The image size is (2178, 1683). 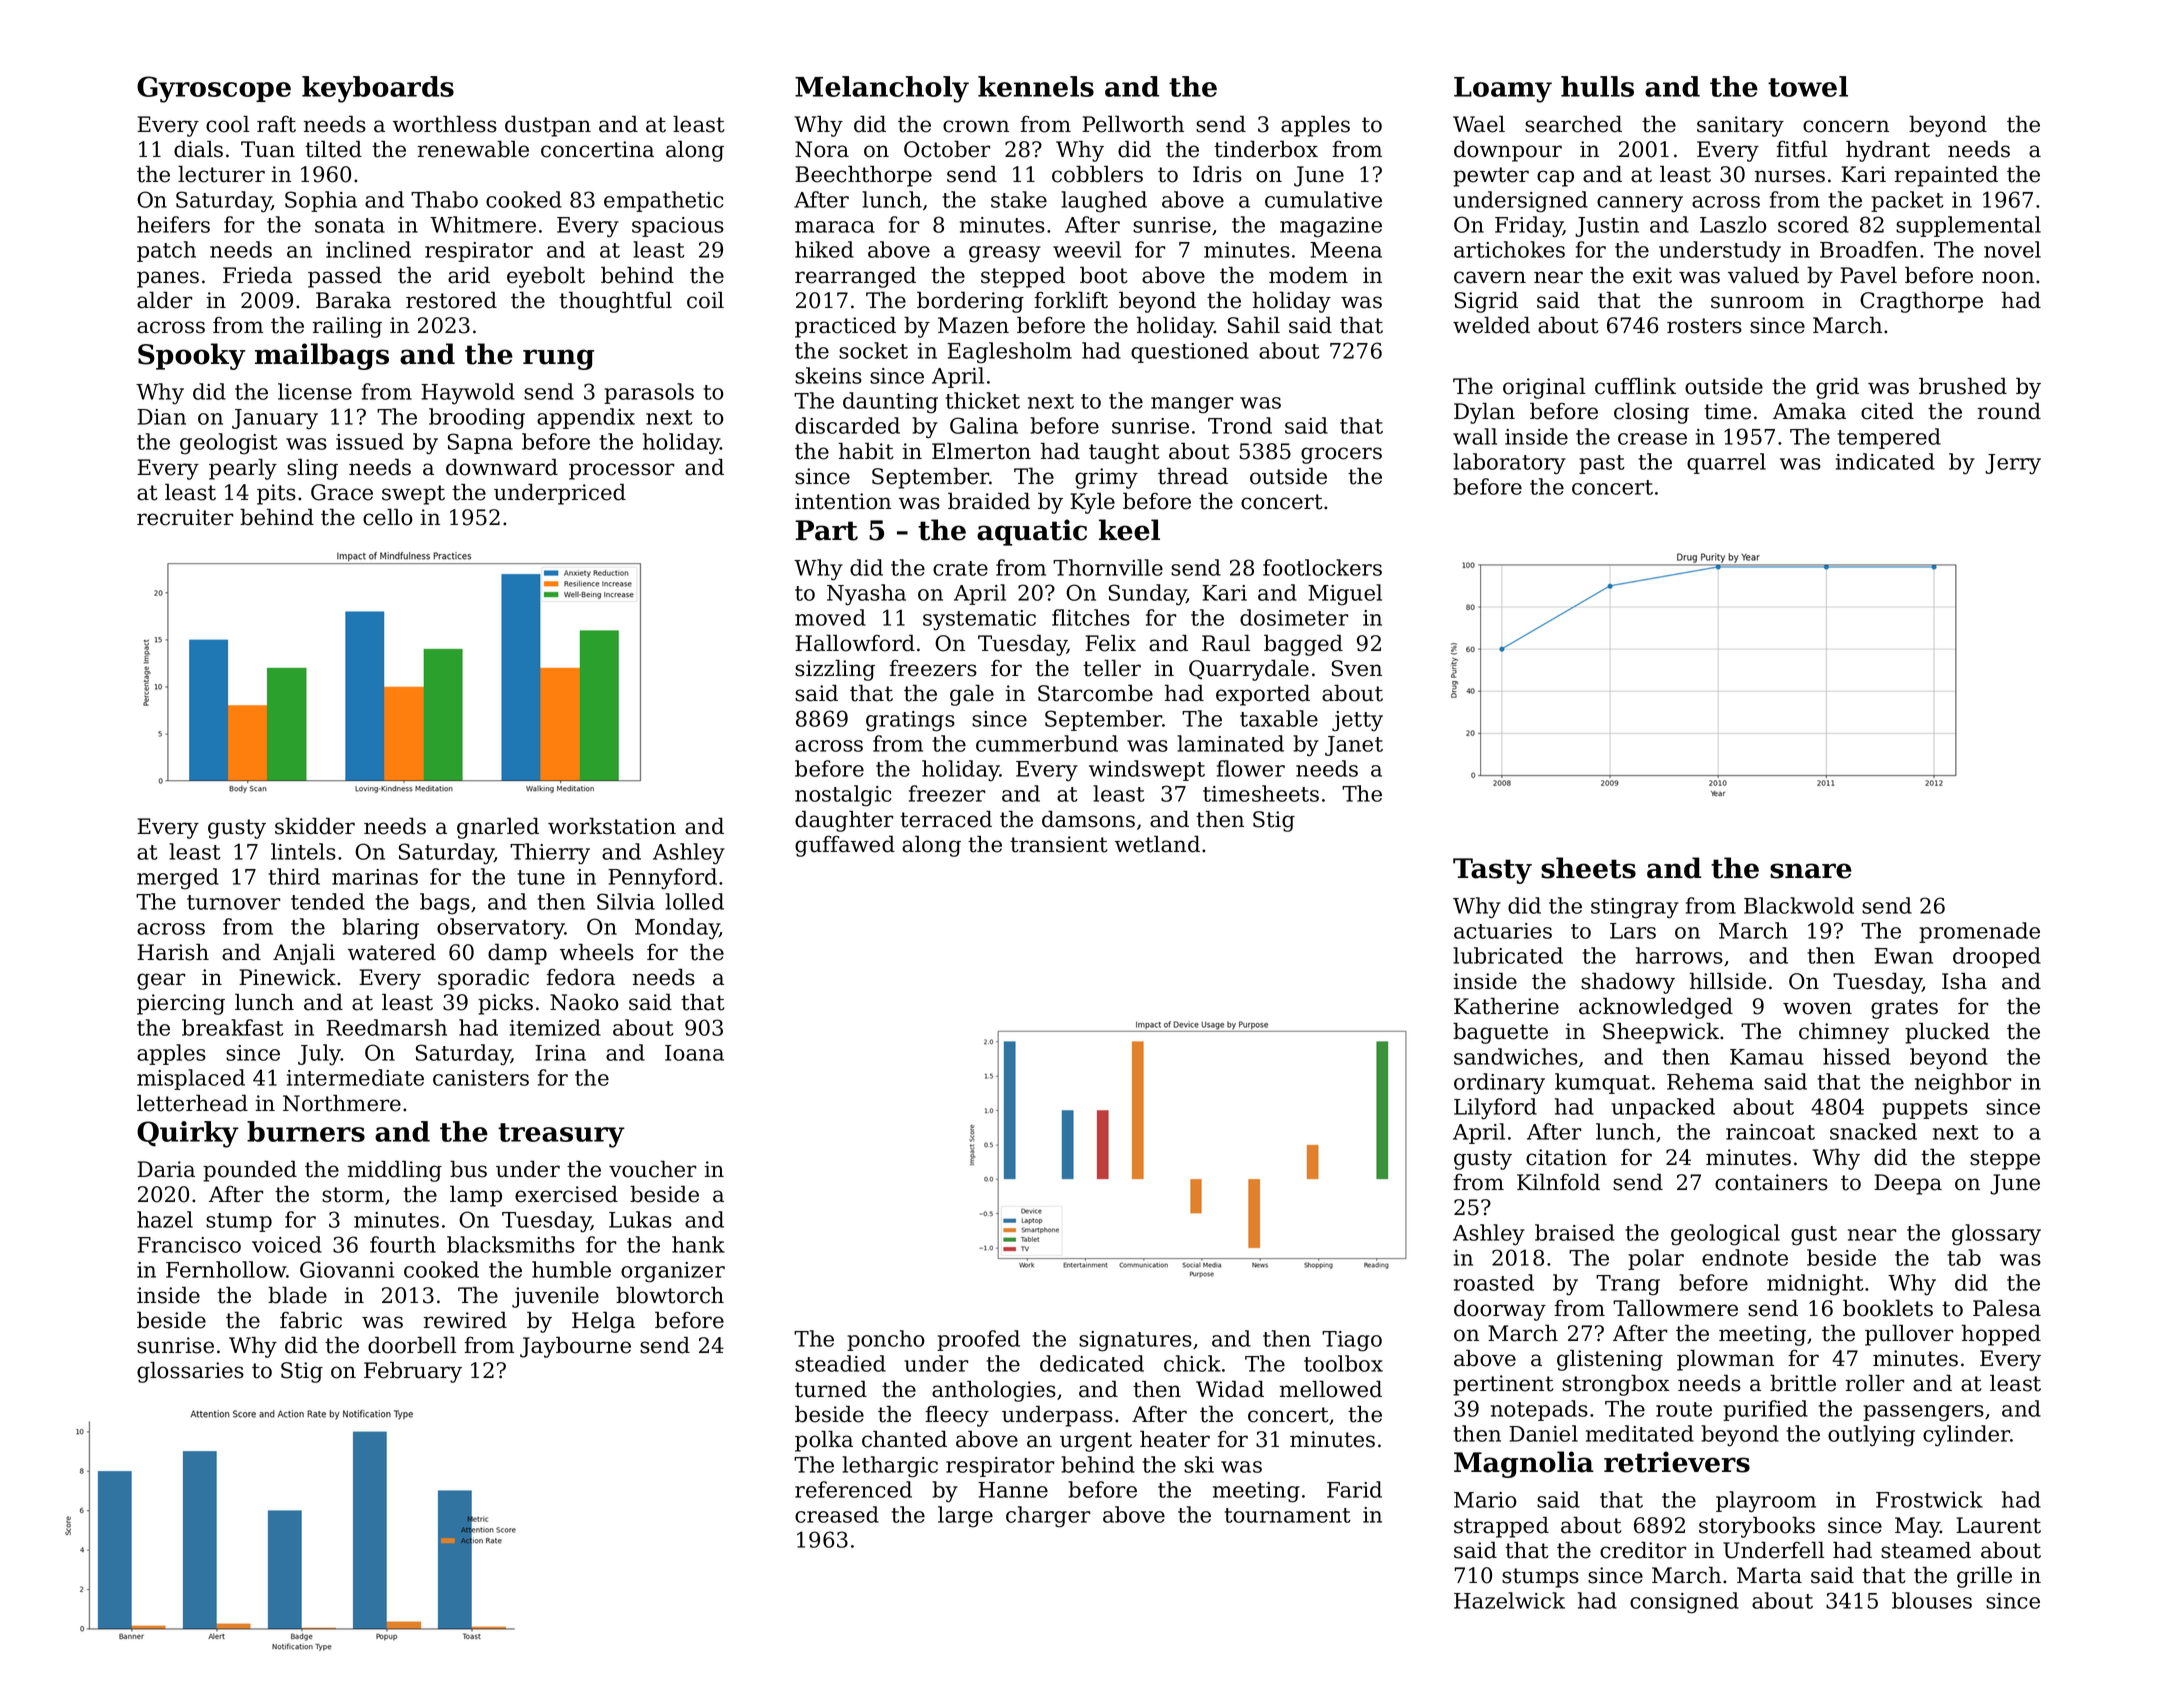 What do you see at coordinates (824, 1441) in the screenshot?
I see `polka` at bounding box center [824, 1441].
